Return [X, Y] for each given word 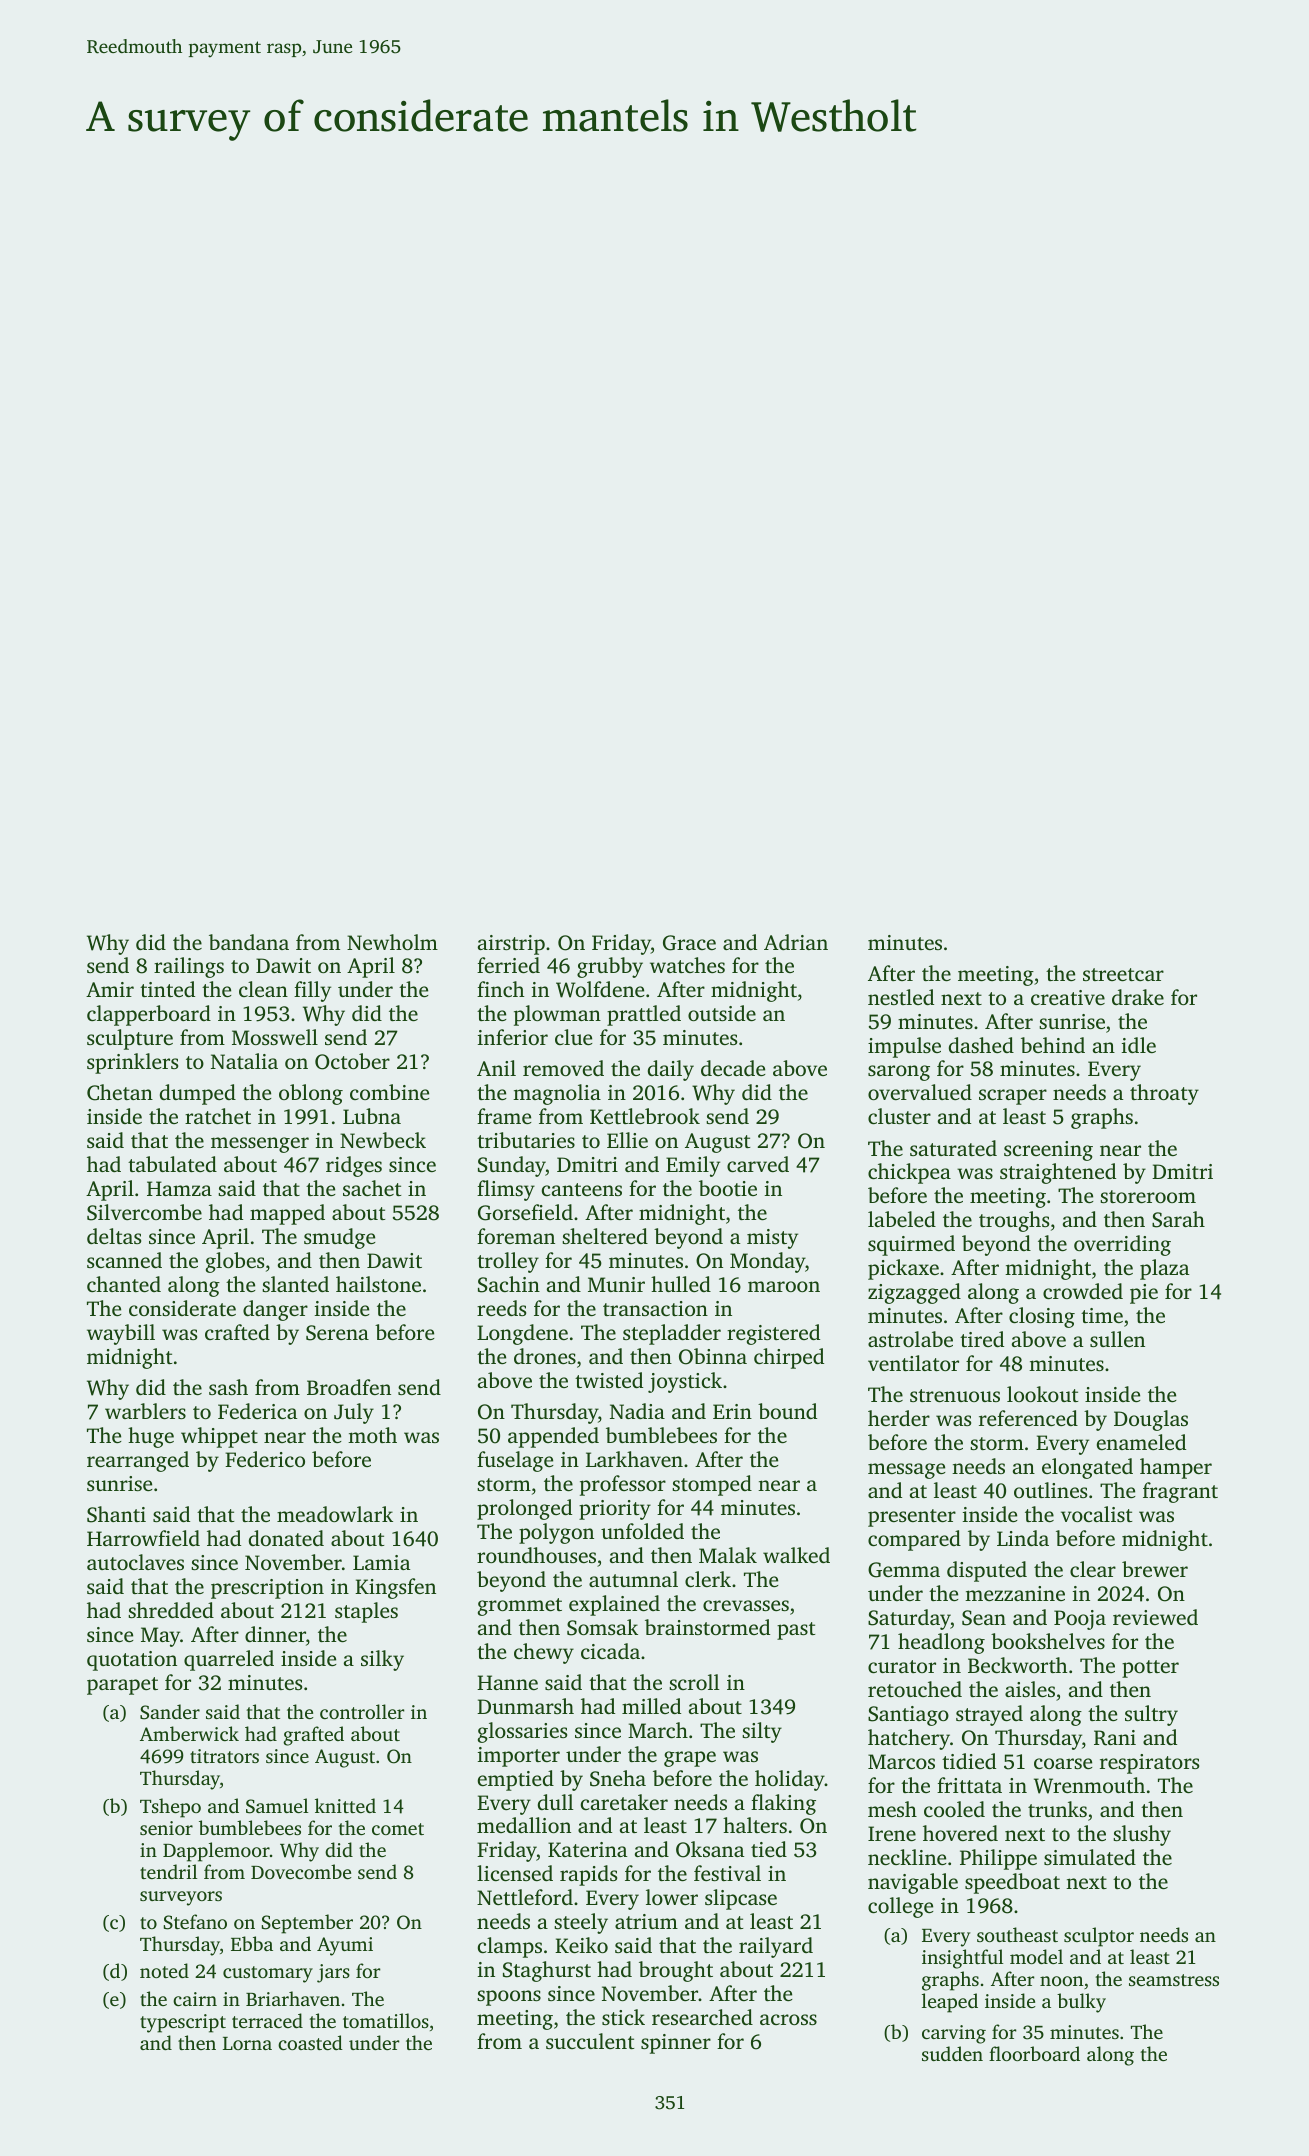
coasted [310, 2042]
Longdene [522, 1334]
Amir [110, 989]
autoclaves [135, 1562]
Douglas [1151, 1420]
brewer [1155, 1569]
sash [228, 1387]
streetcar [1123, 974]
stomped [712, 1485]
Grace [689, 943]
